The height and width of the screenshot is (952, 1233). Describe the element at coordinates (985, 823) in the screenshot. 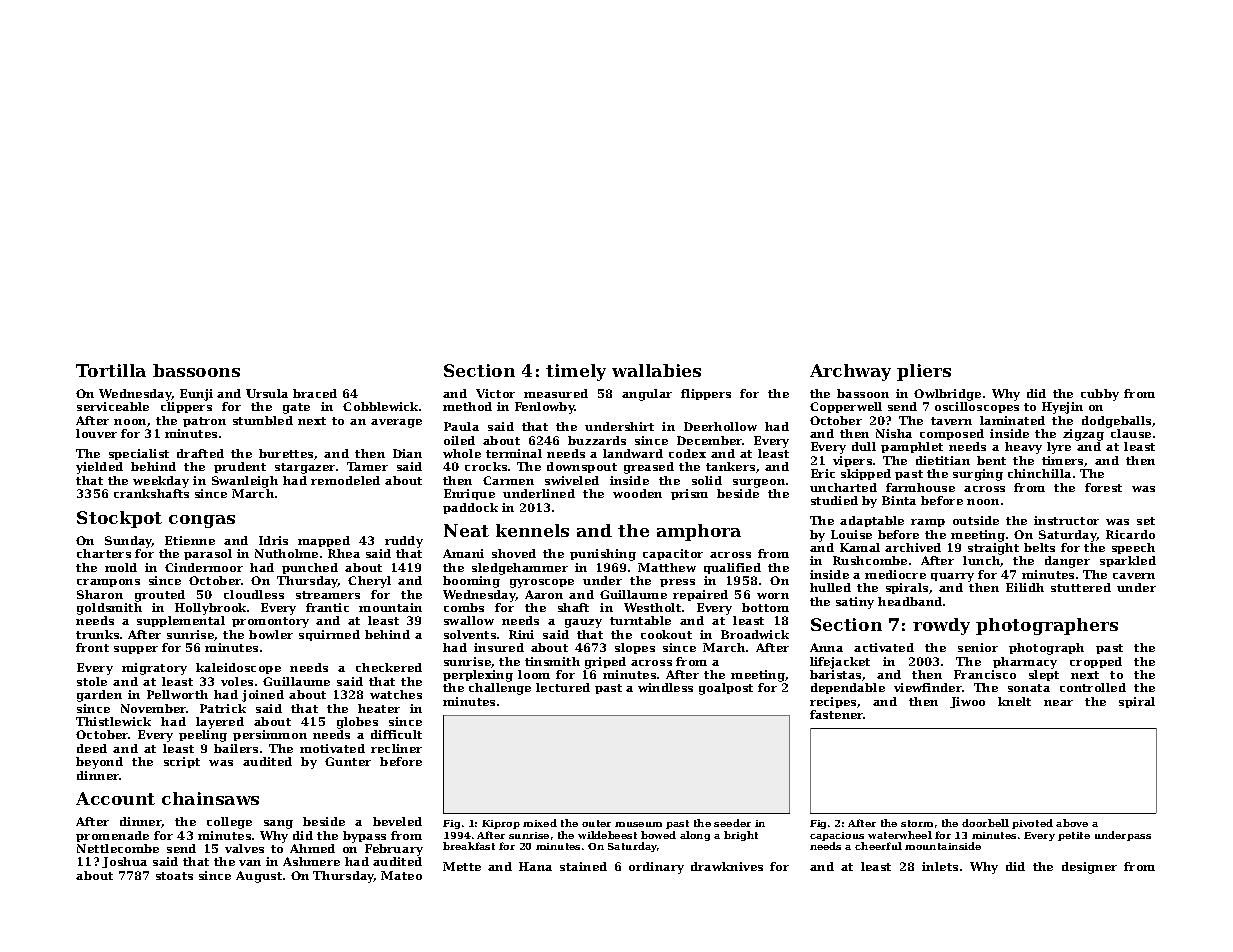

I see `doorbell` at that location.
